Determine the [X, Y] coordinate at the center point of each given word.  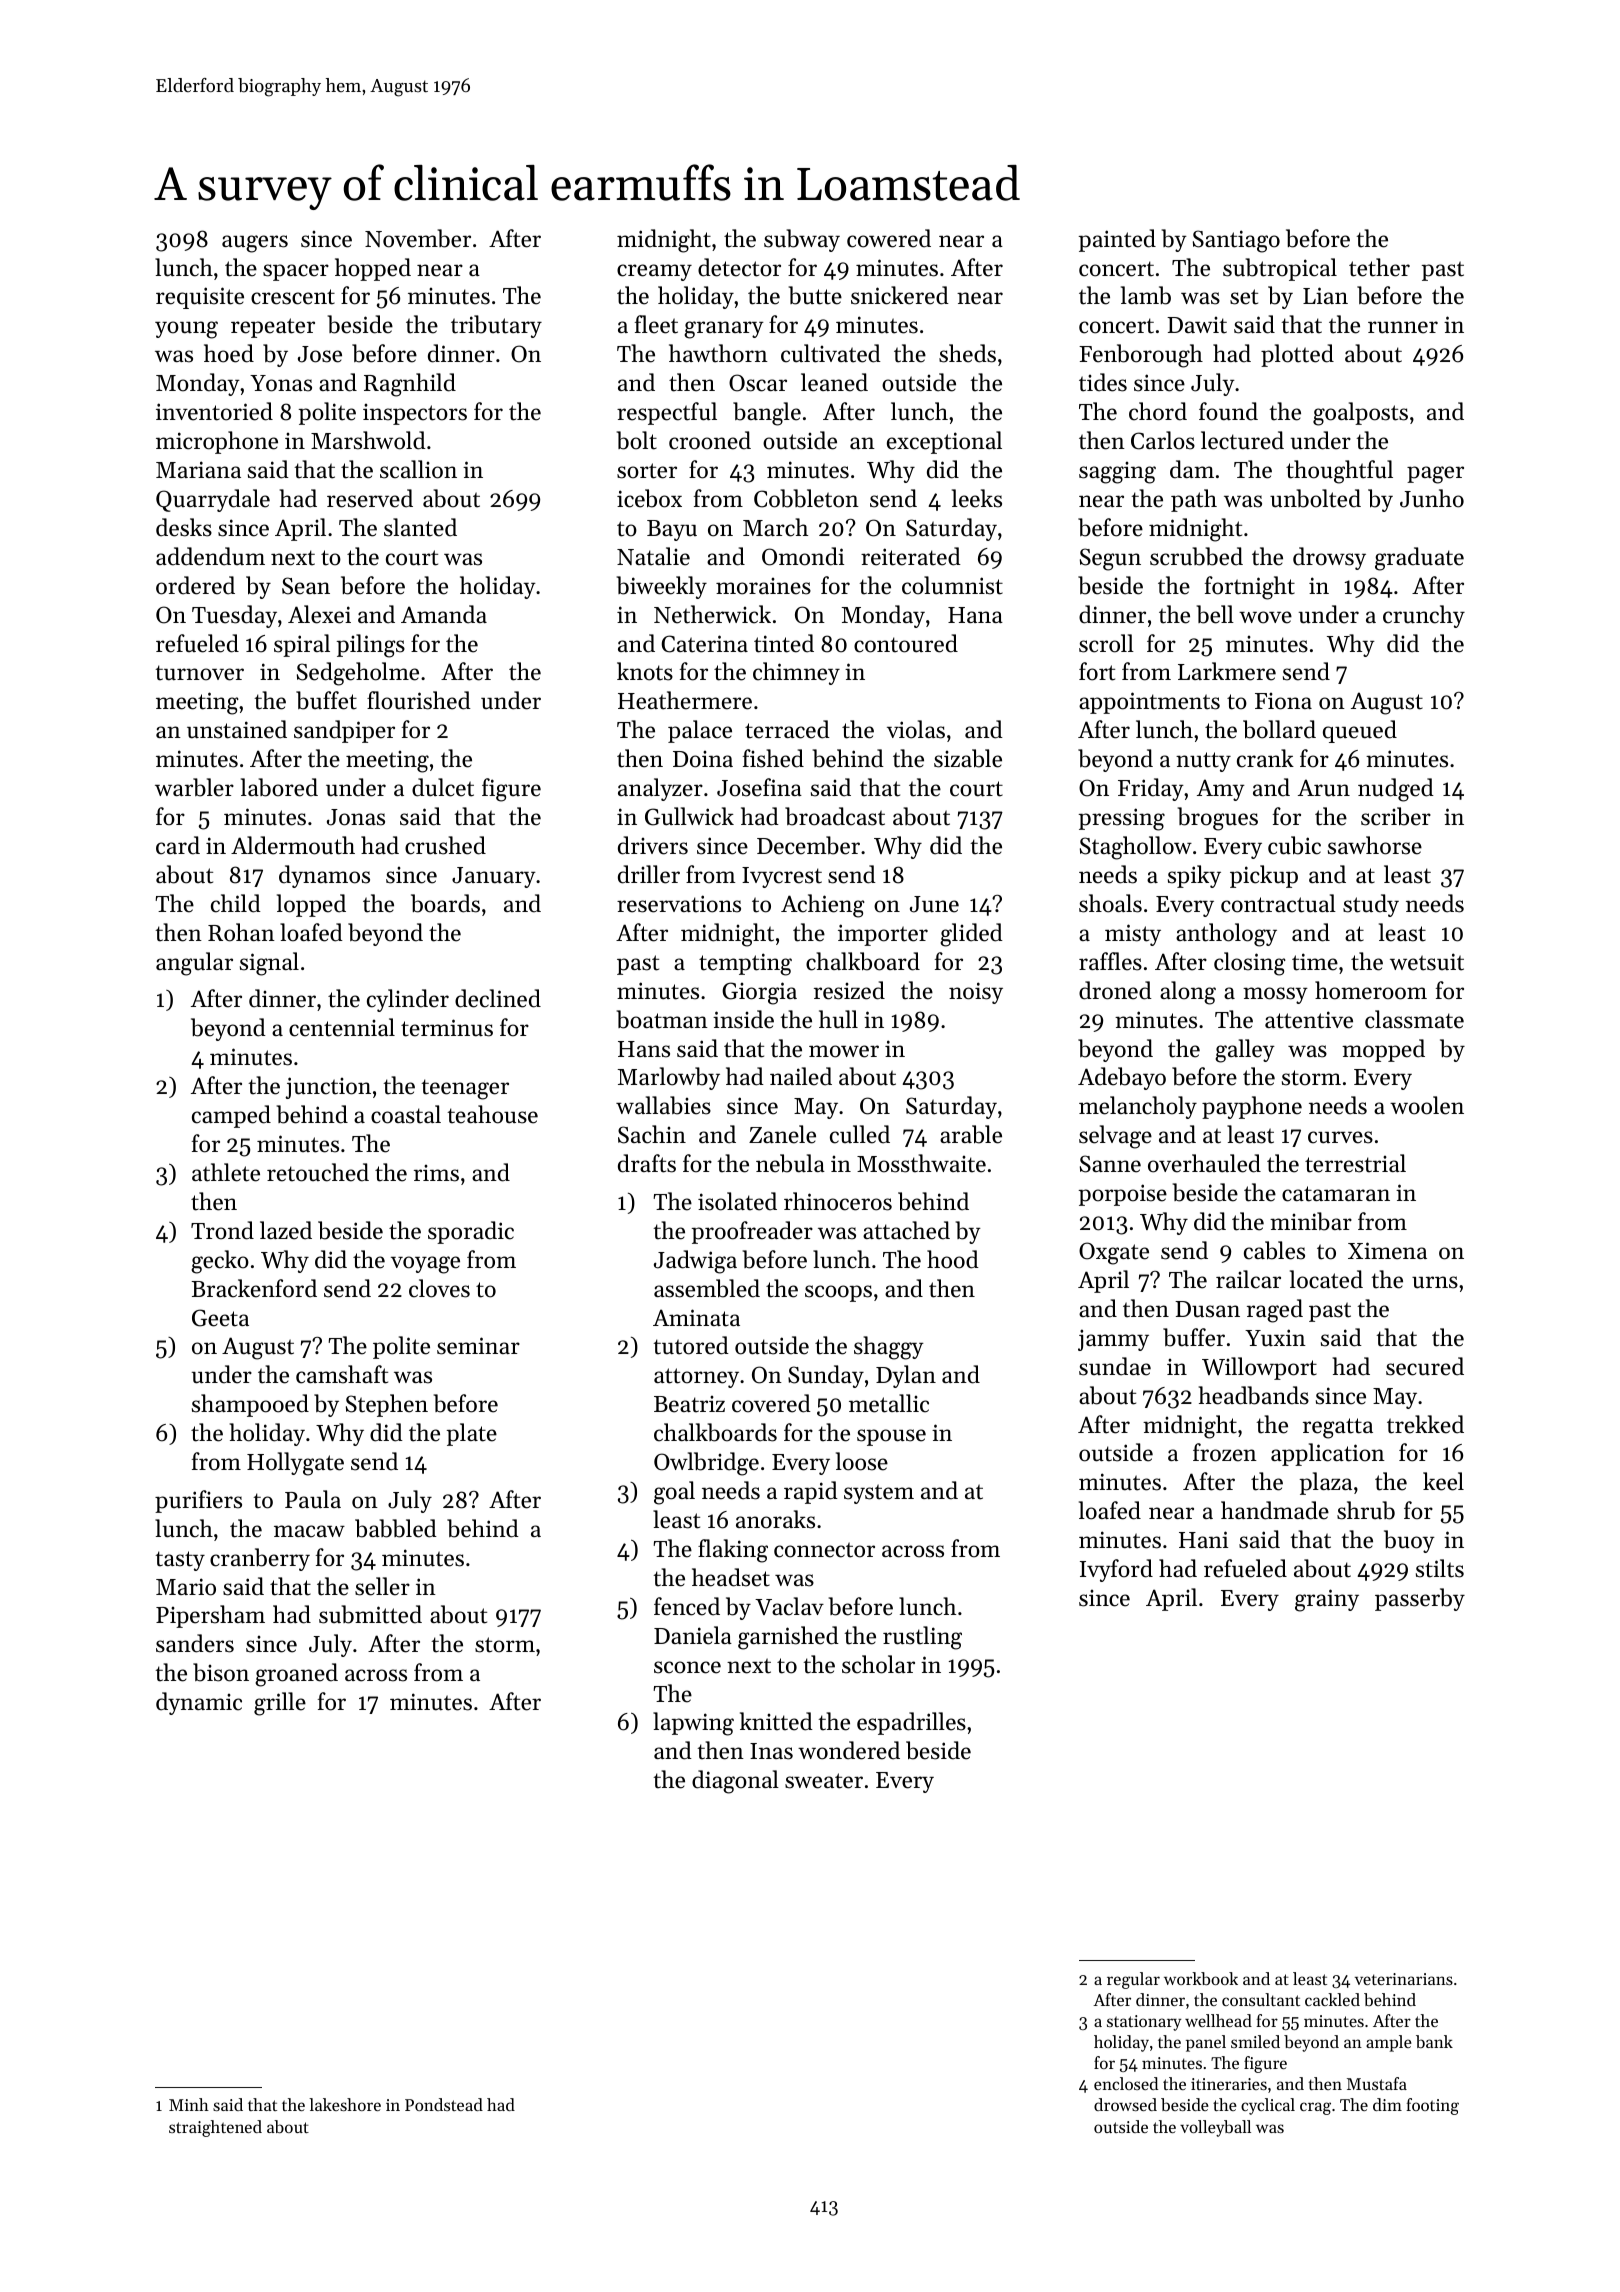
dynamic [199, 1703]
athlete [226, 1172]
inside [743, 1019]
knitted [776, 1721]
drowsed [1125, 2104]
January [494, 877]
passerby [1420, 1599]
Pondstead [444, 2104]
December [808, 845]
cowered [889, 238]
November [418, 238]
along [1188, 993]
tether [1379, 267]
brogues [1218, 819]
